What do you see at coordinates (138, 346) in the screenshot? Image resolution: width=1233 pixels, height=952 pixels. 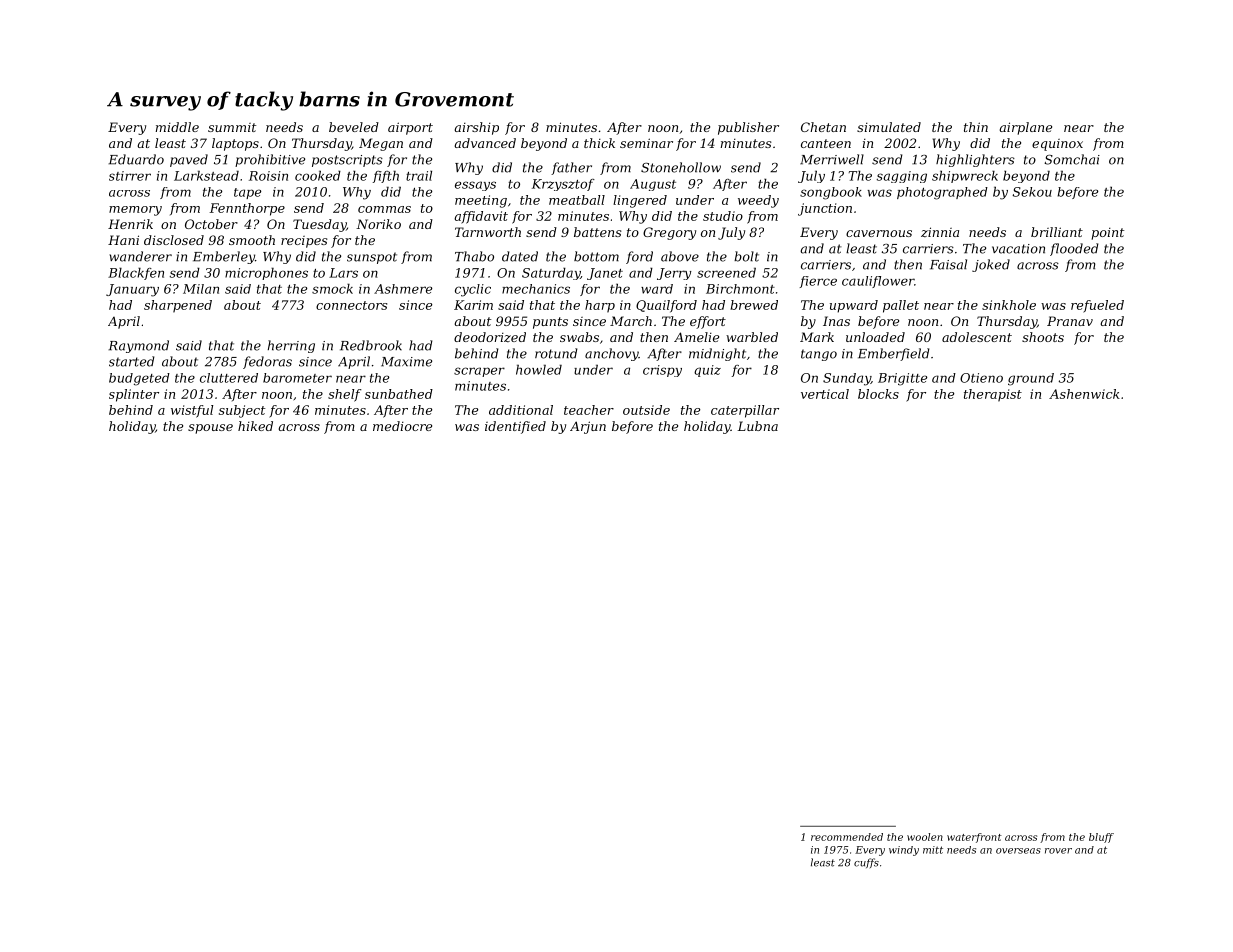 I see `Raymond` at bounding box center [138, 346].
